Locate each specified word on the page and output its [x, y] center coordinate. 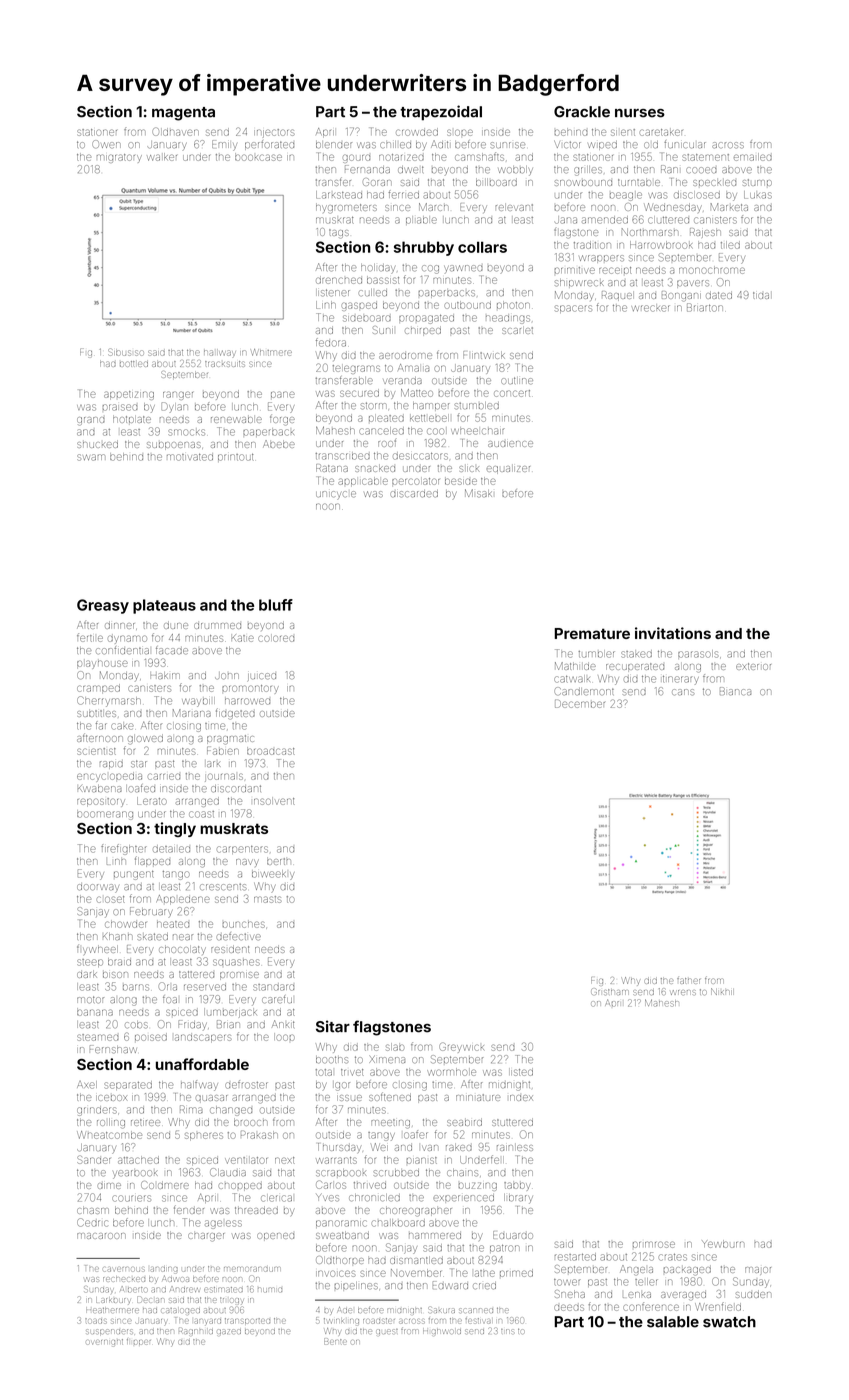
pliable [421, 220]
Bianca [735, 691]
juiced [262, 677]
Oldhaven [176, 131]
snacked [375, 469]
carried [164, 776]
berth [279, 861]
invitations [673, 633]
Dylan [175, 407]
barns [135, 987]
